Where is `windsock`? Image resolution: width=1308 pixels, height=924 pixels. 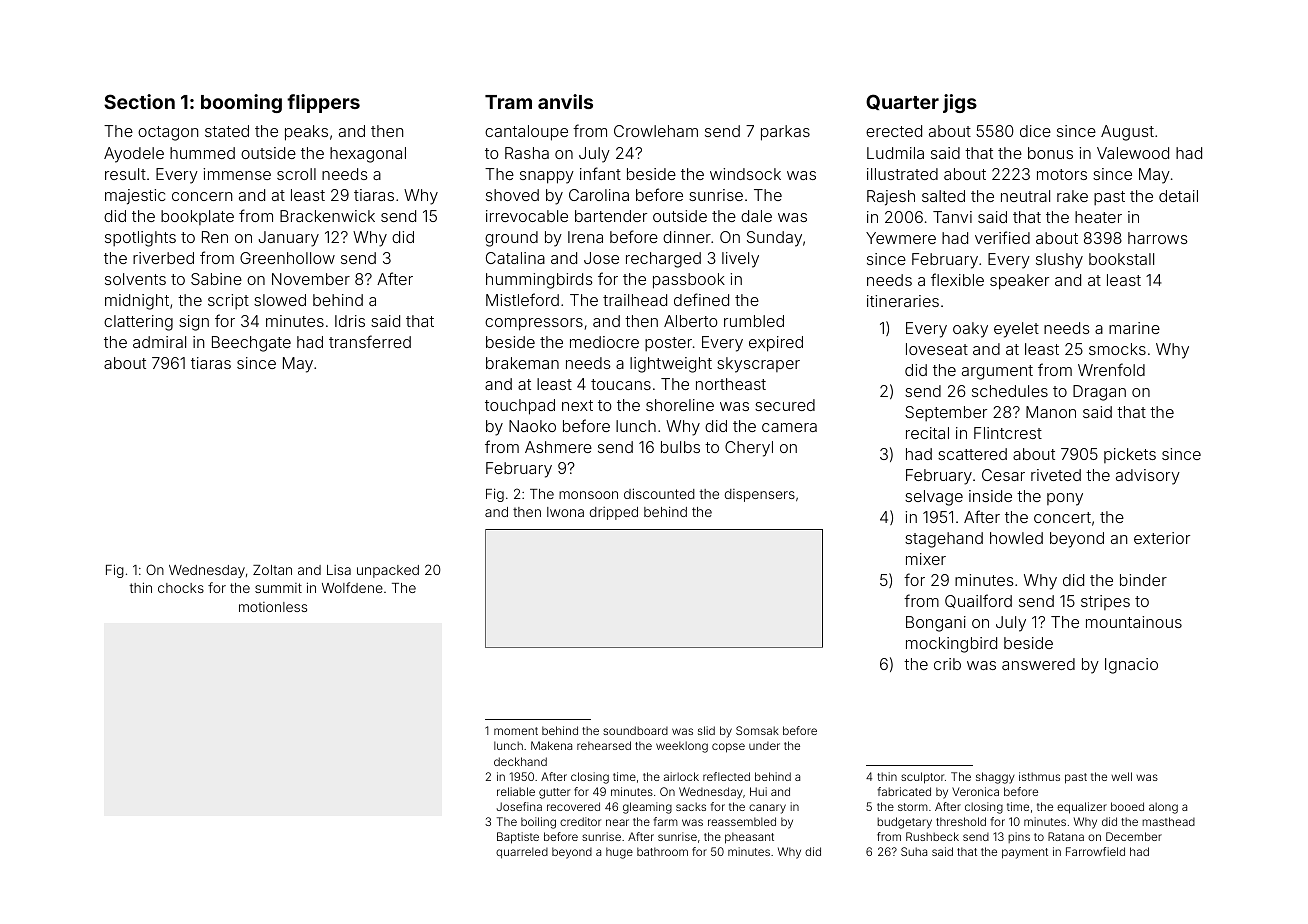 windsock is located at coordinates (745, 174).
